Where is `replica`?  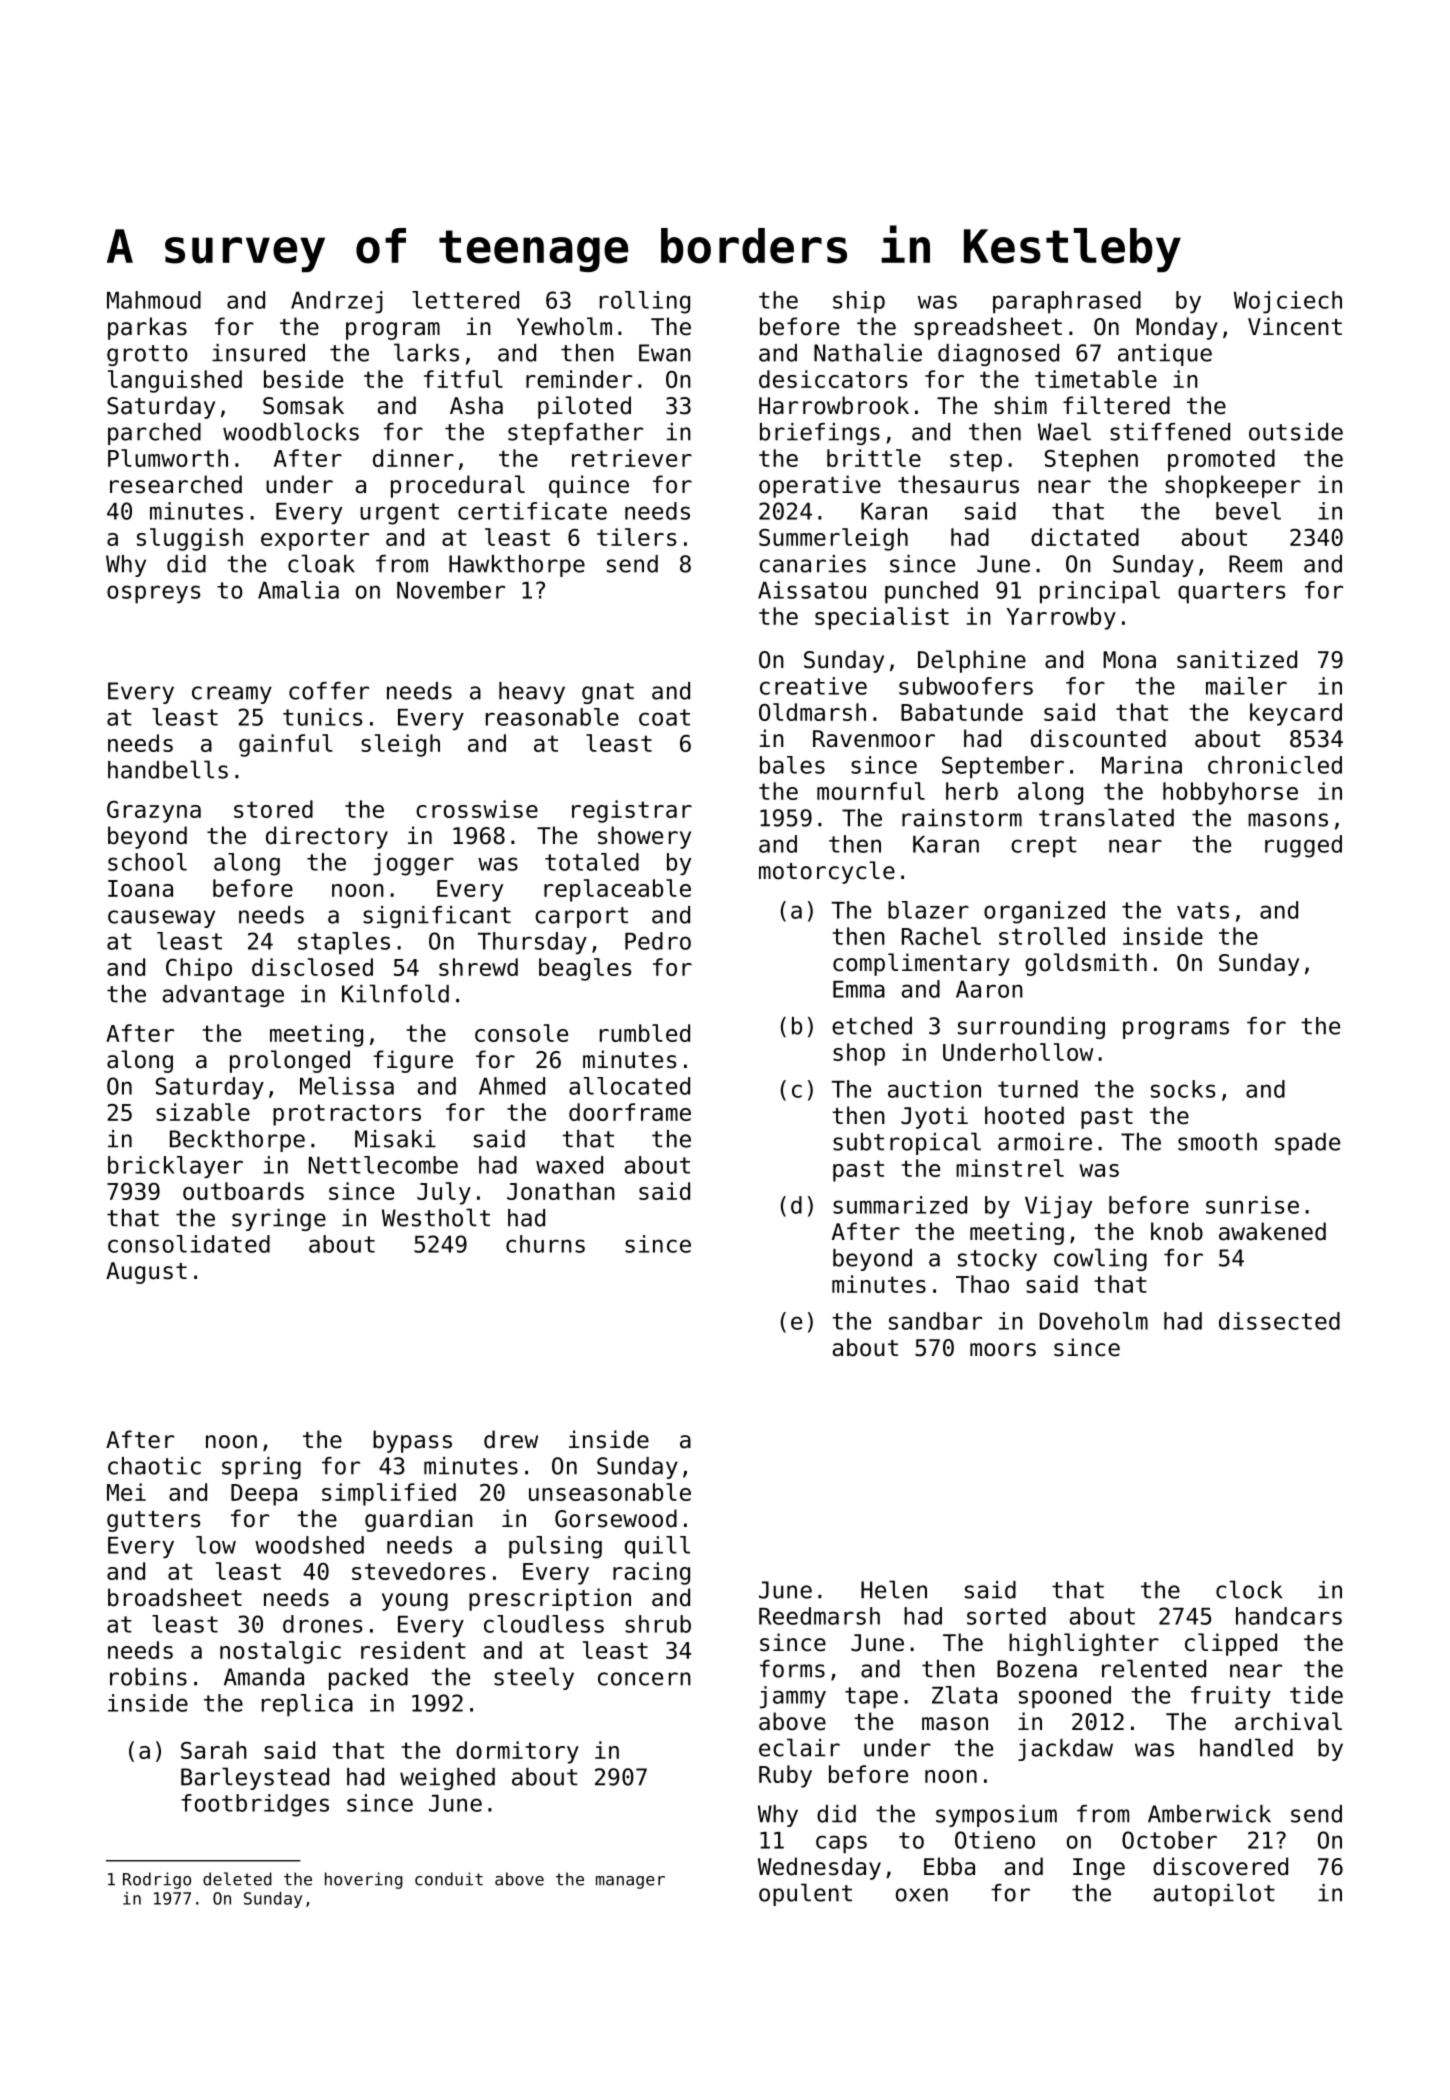 replica is located at coordinates (307, 1705).
